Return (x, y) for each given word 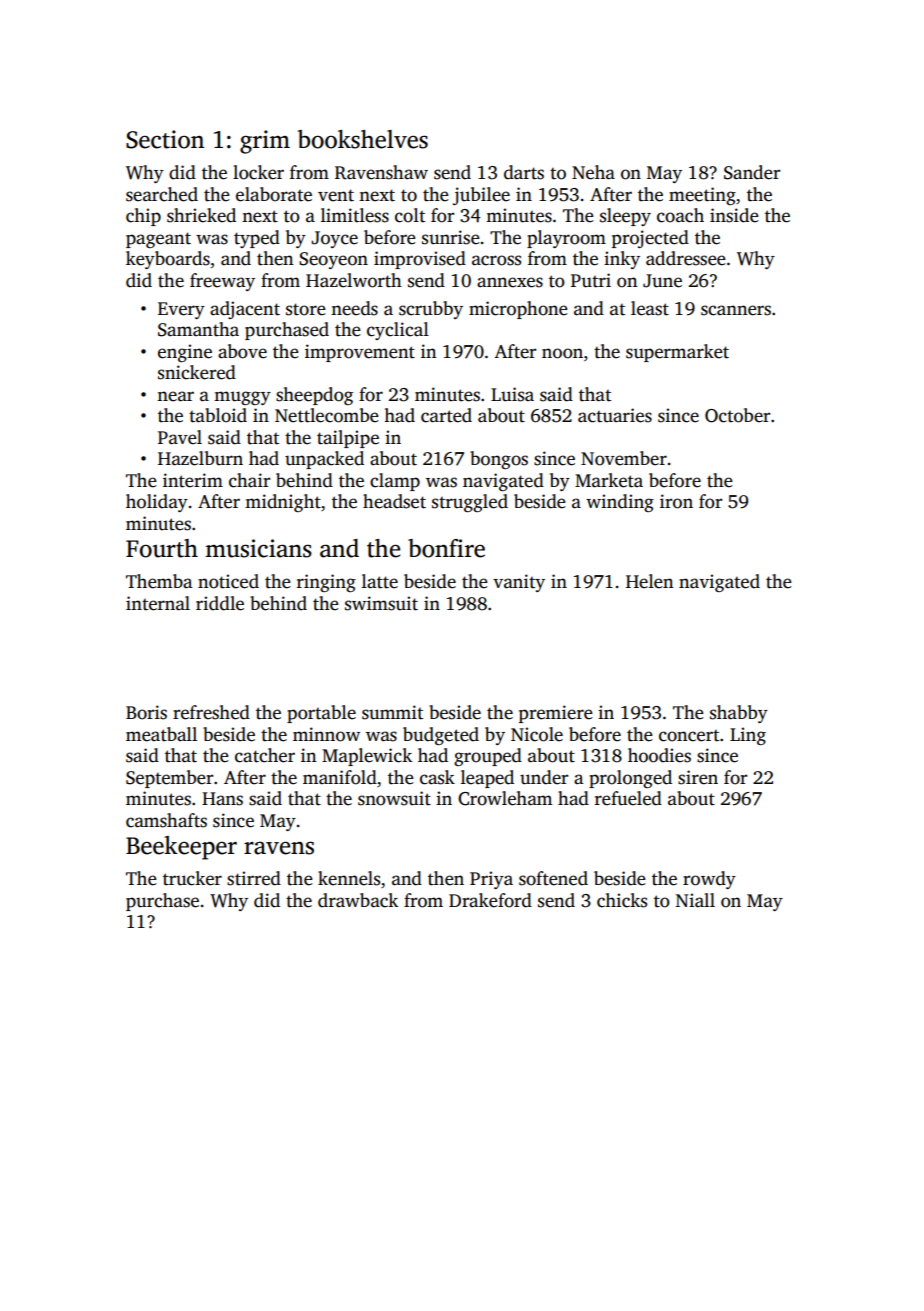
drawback (358, 900)
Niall (695, 900)
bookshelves (363, 139)
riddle (220, 603)
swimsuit (381, 603)
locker (258, 172)
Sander (752, 172)
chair (249, 480)
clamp (395, 482)
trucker (192, 878)
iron (676, 501)
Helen (650, 581)
